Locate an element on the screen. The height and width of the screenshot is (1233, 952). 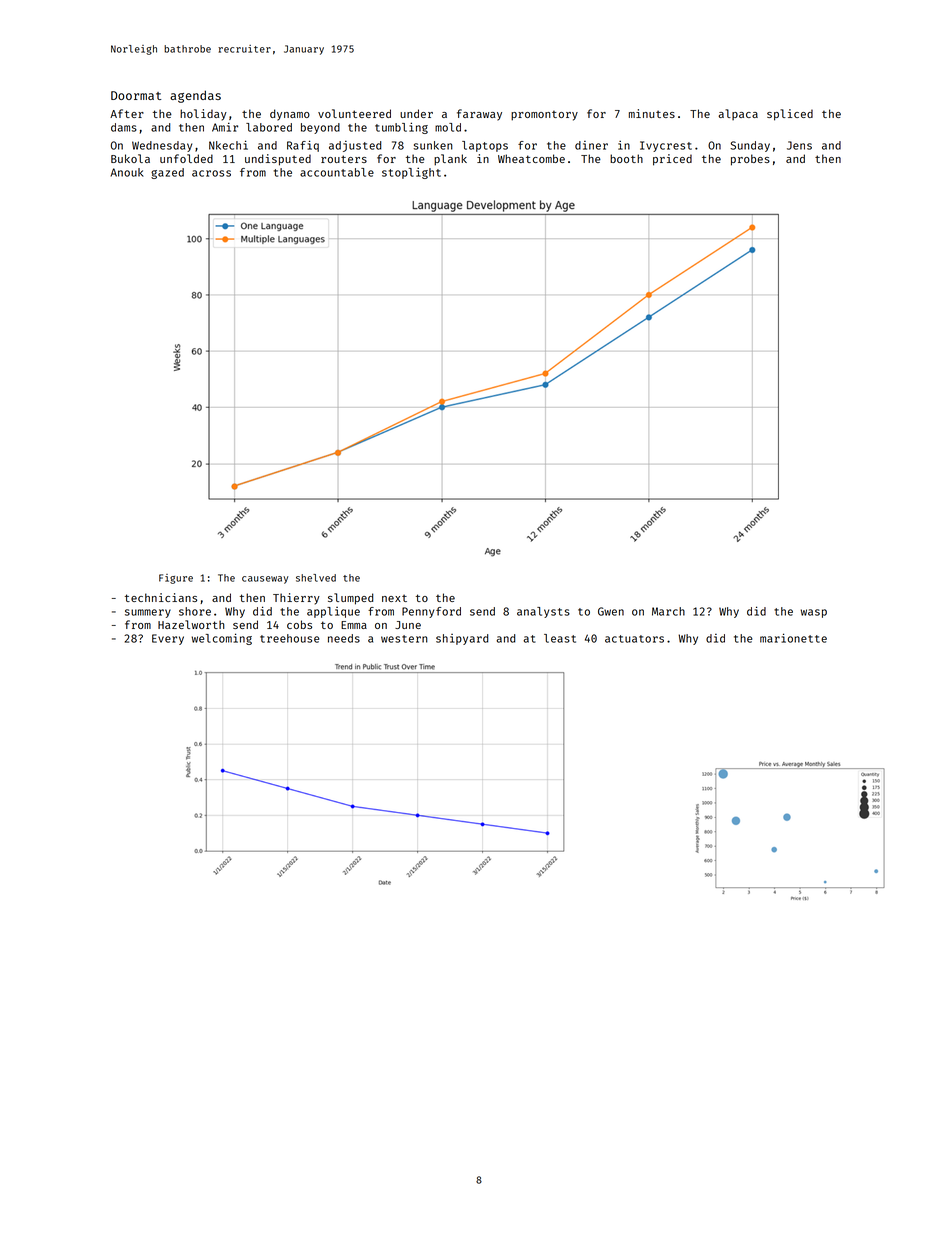
probes is located at coordinates (750, 160).
